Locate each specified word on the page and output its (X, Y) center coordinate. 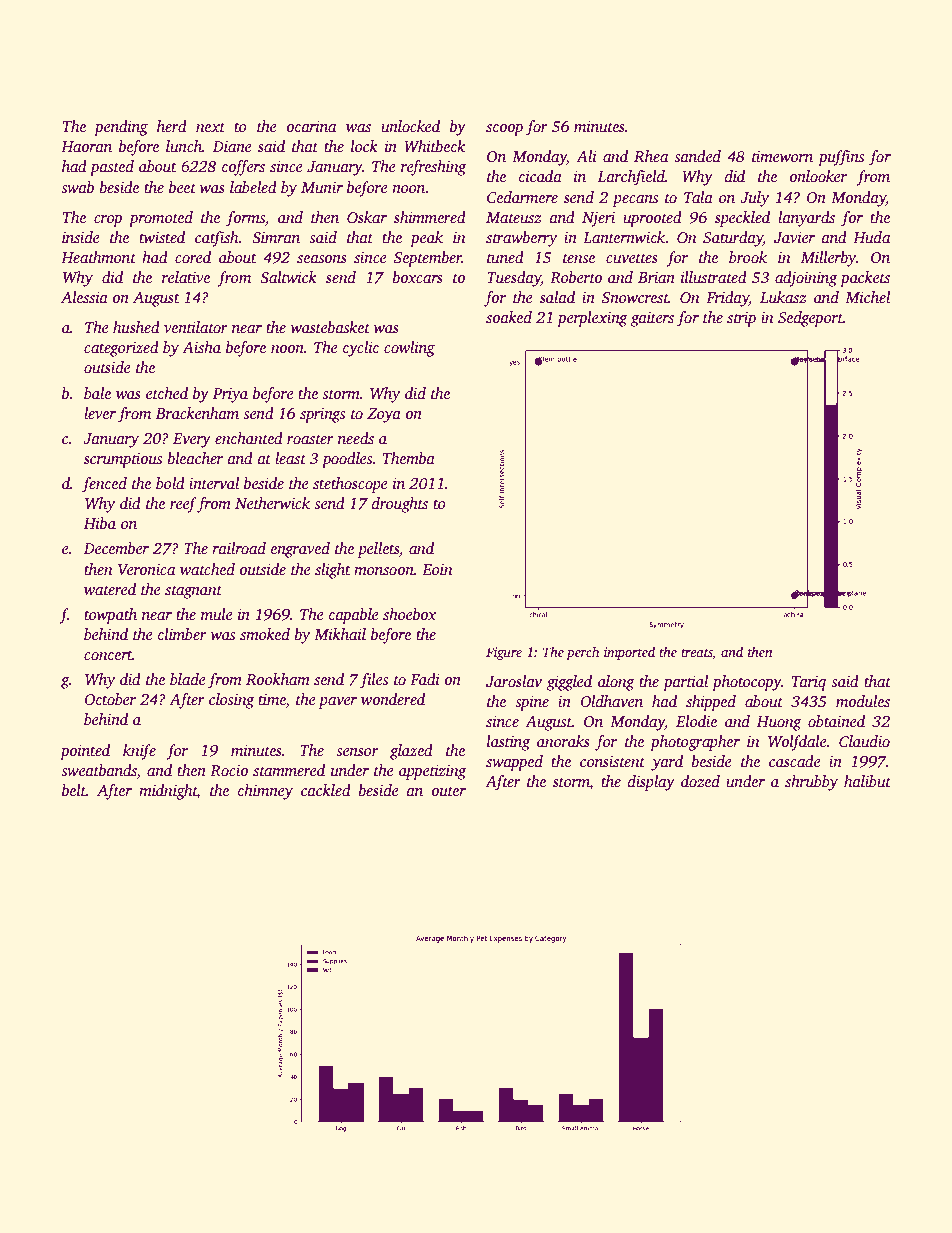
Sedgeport (810, 319)
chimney (265, 792)
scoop (504, 130)
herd (172, 126)
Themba (409, 458)
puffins (841, 158)
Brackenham (197, 413)
